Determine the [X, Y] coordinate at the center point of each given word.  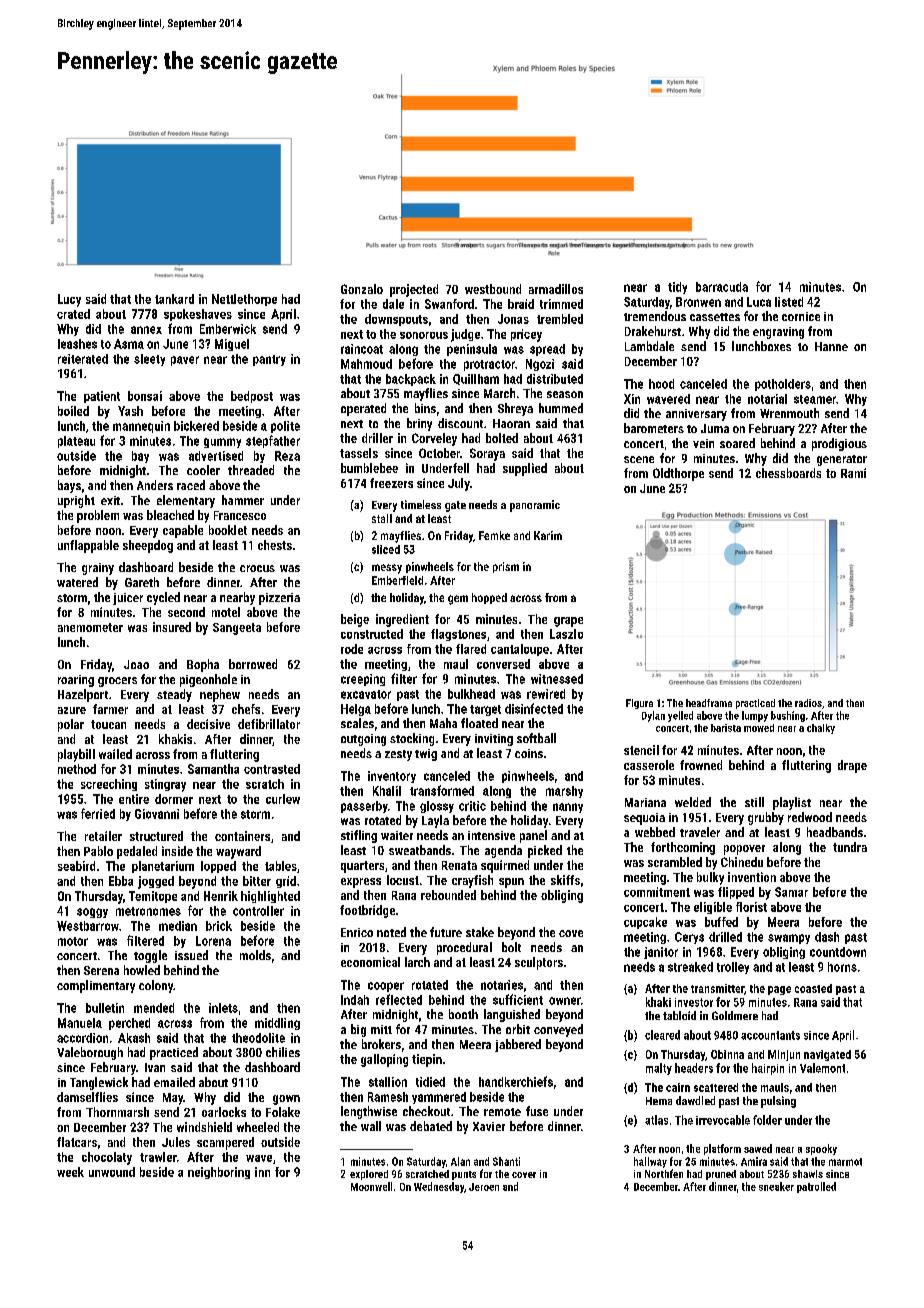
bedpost [252, 397]
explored [369, 1175]
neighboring [219, 1173]
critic [472, 806]
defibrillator [269, 724]
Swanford [449, 304]
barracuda [722, 287]
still [754, 802]
